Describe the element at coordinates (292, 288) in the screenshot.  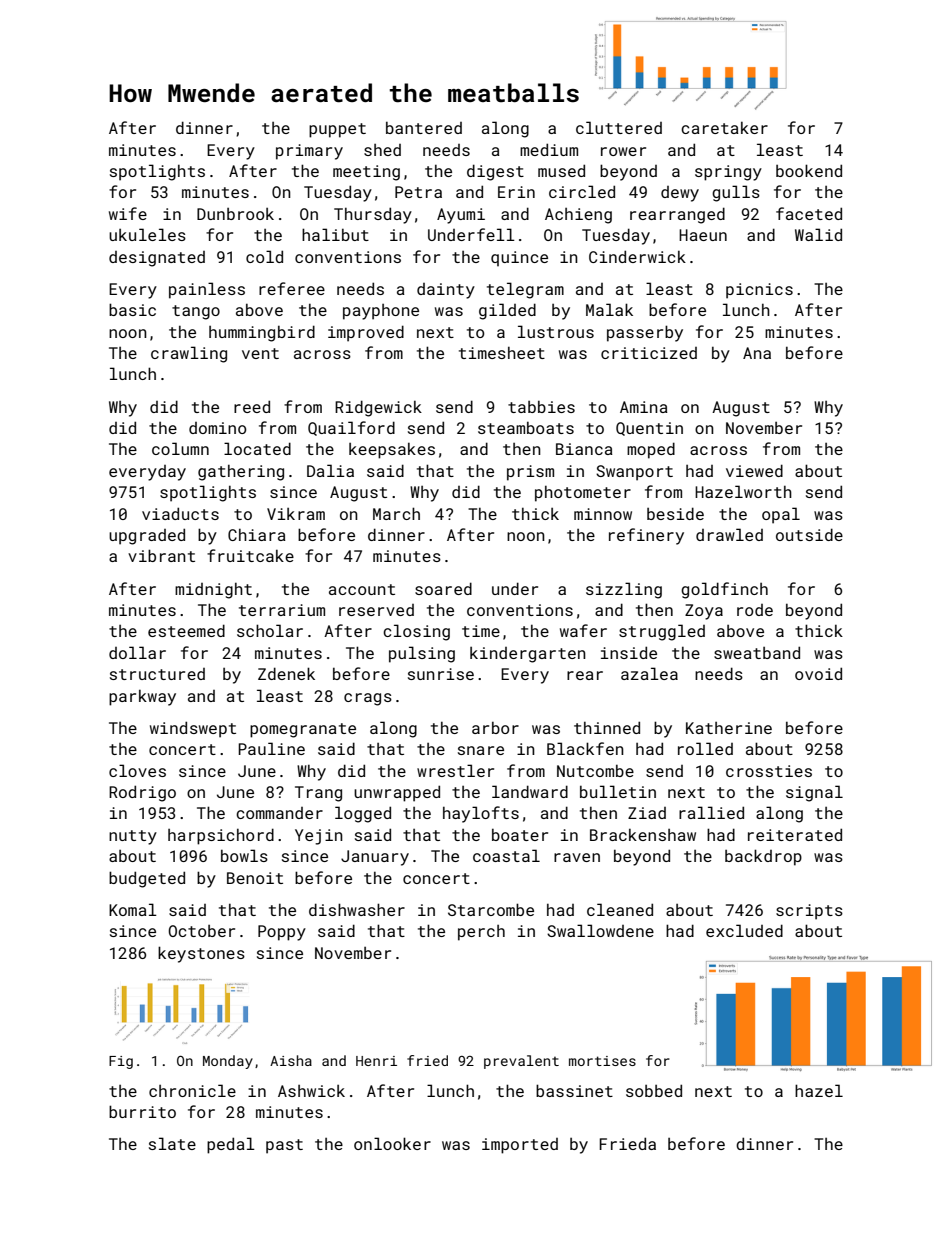
I see `referee` at that location.
